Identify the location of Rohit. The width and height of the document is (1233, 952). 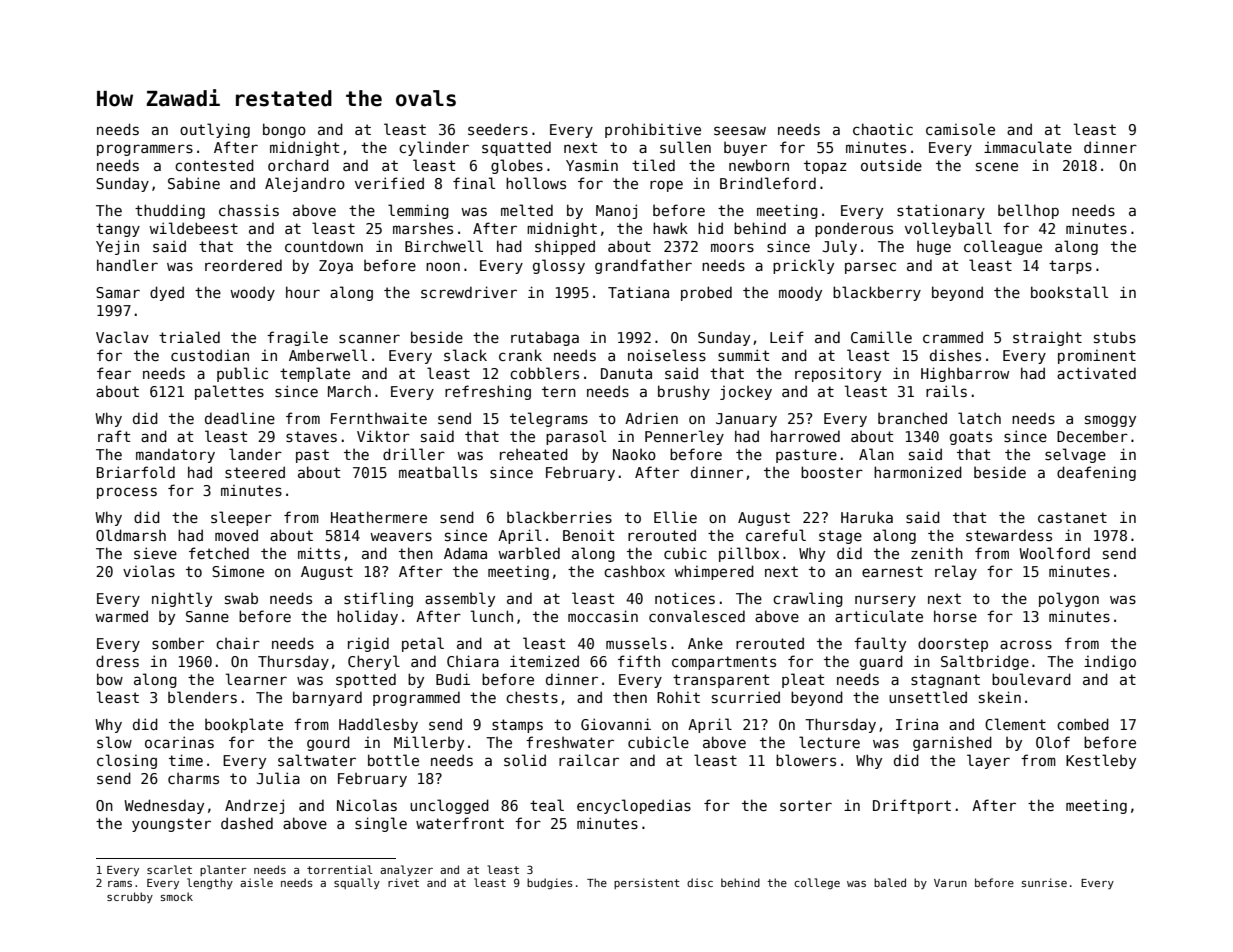
(678, 697).
